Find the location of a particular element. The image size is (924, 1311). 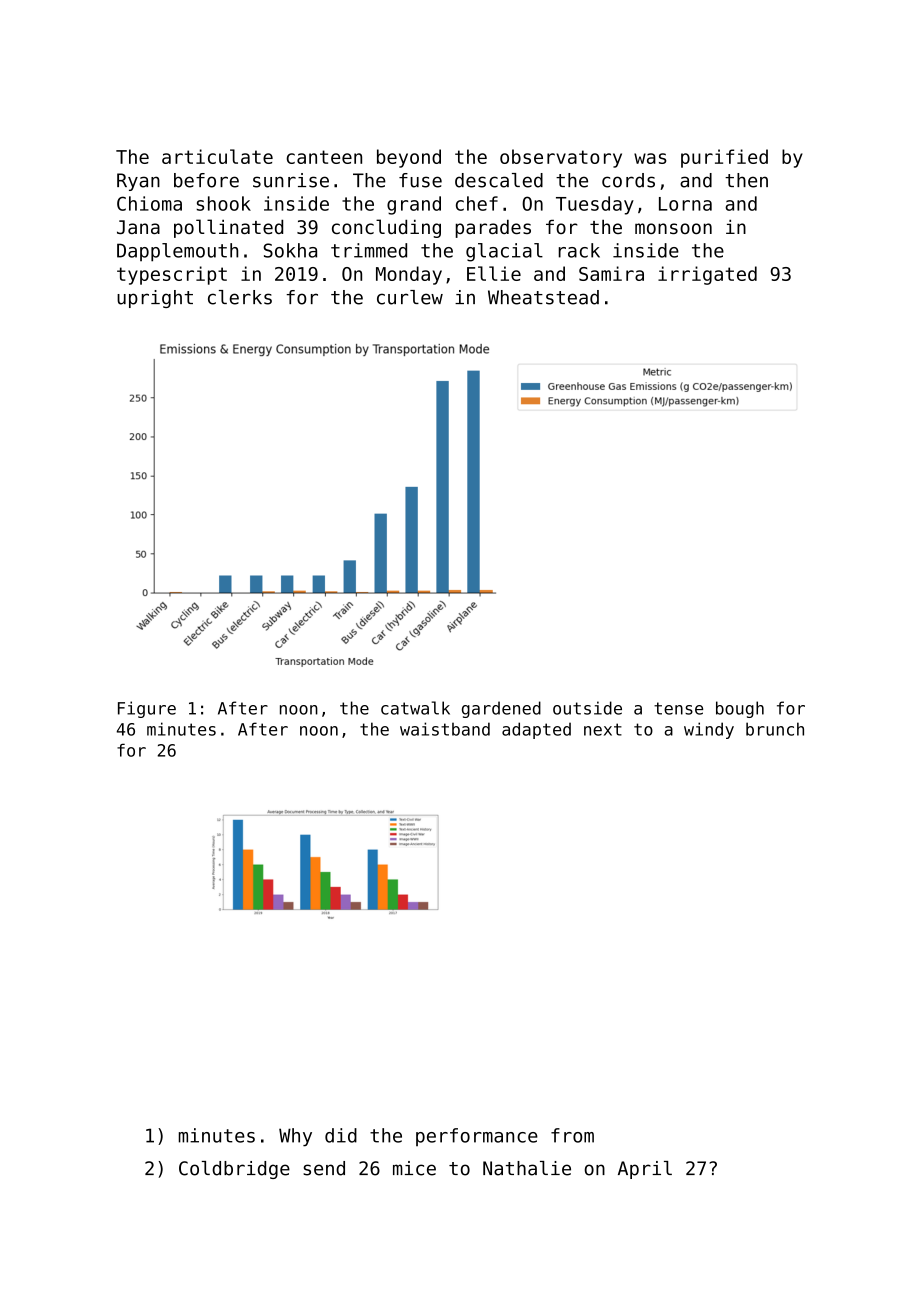

irrigated is located at coordinates (707, 275).
